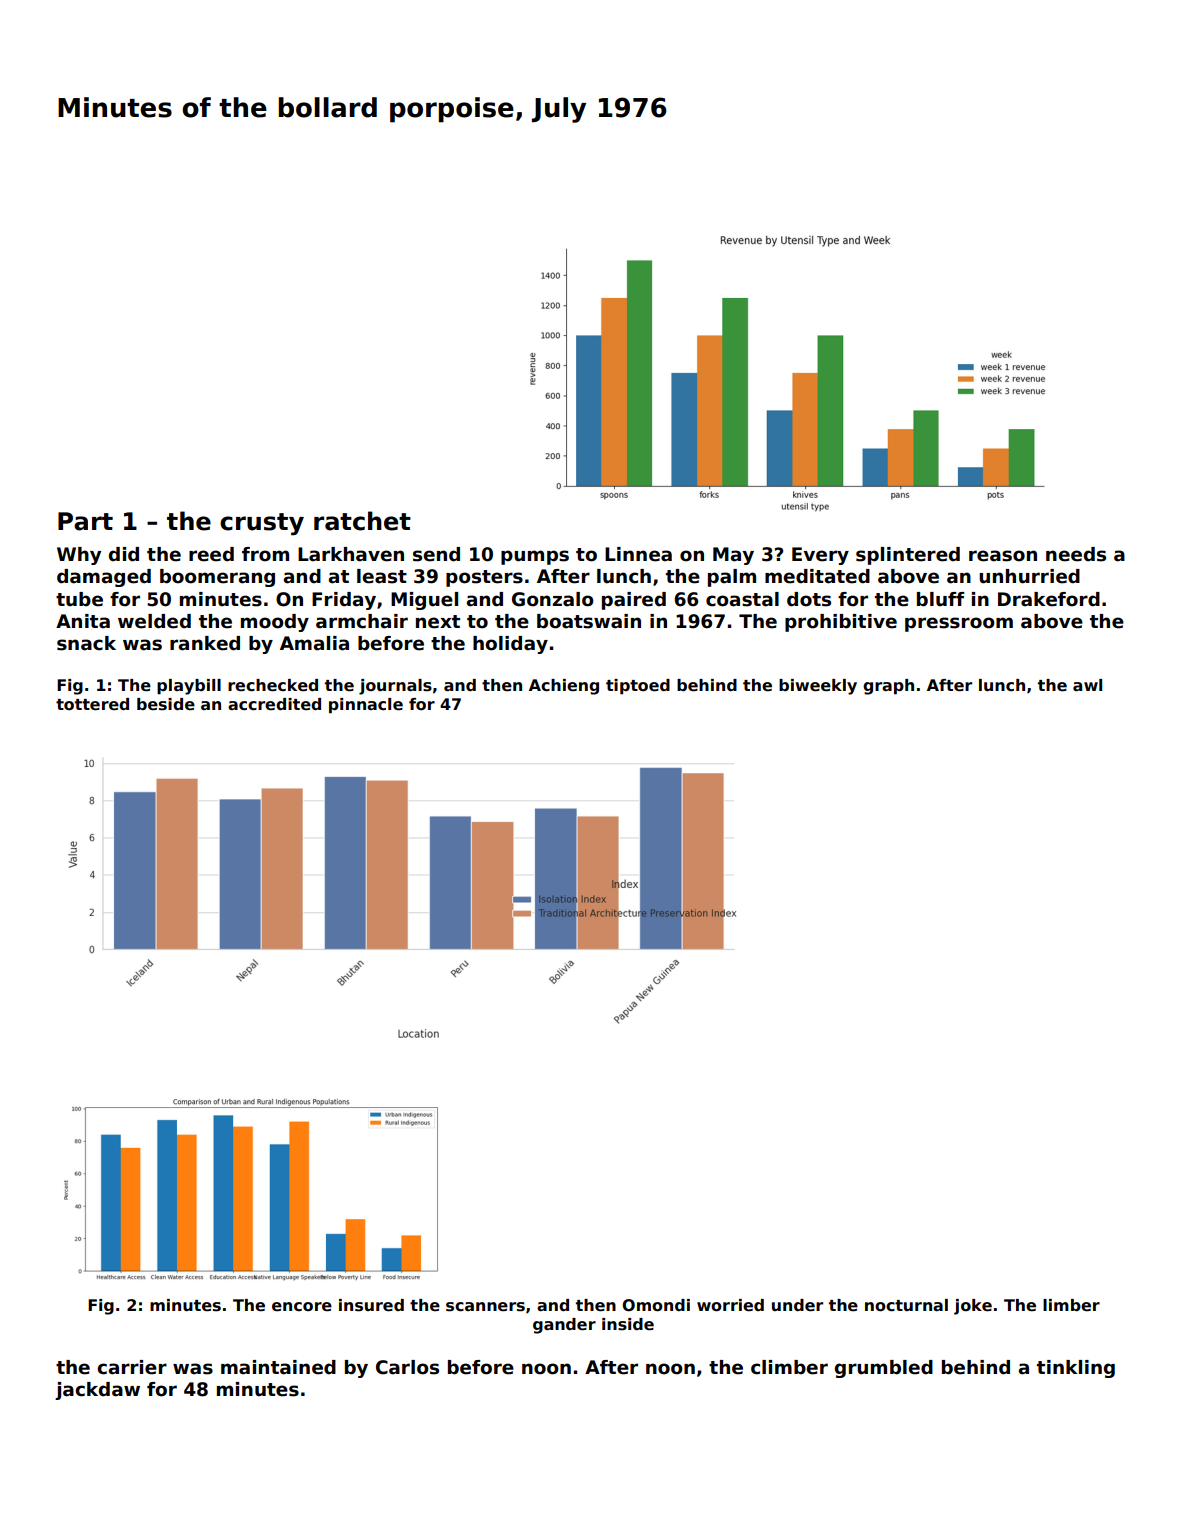 Image resolution: width=1187 pixels, height=1536 pixels. I want to click on tiptoed, so click(638, 687).
